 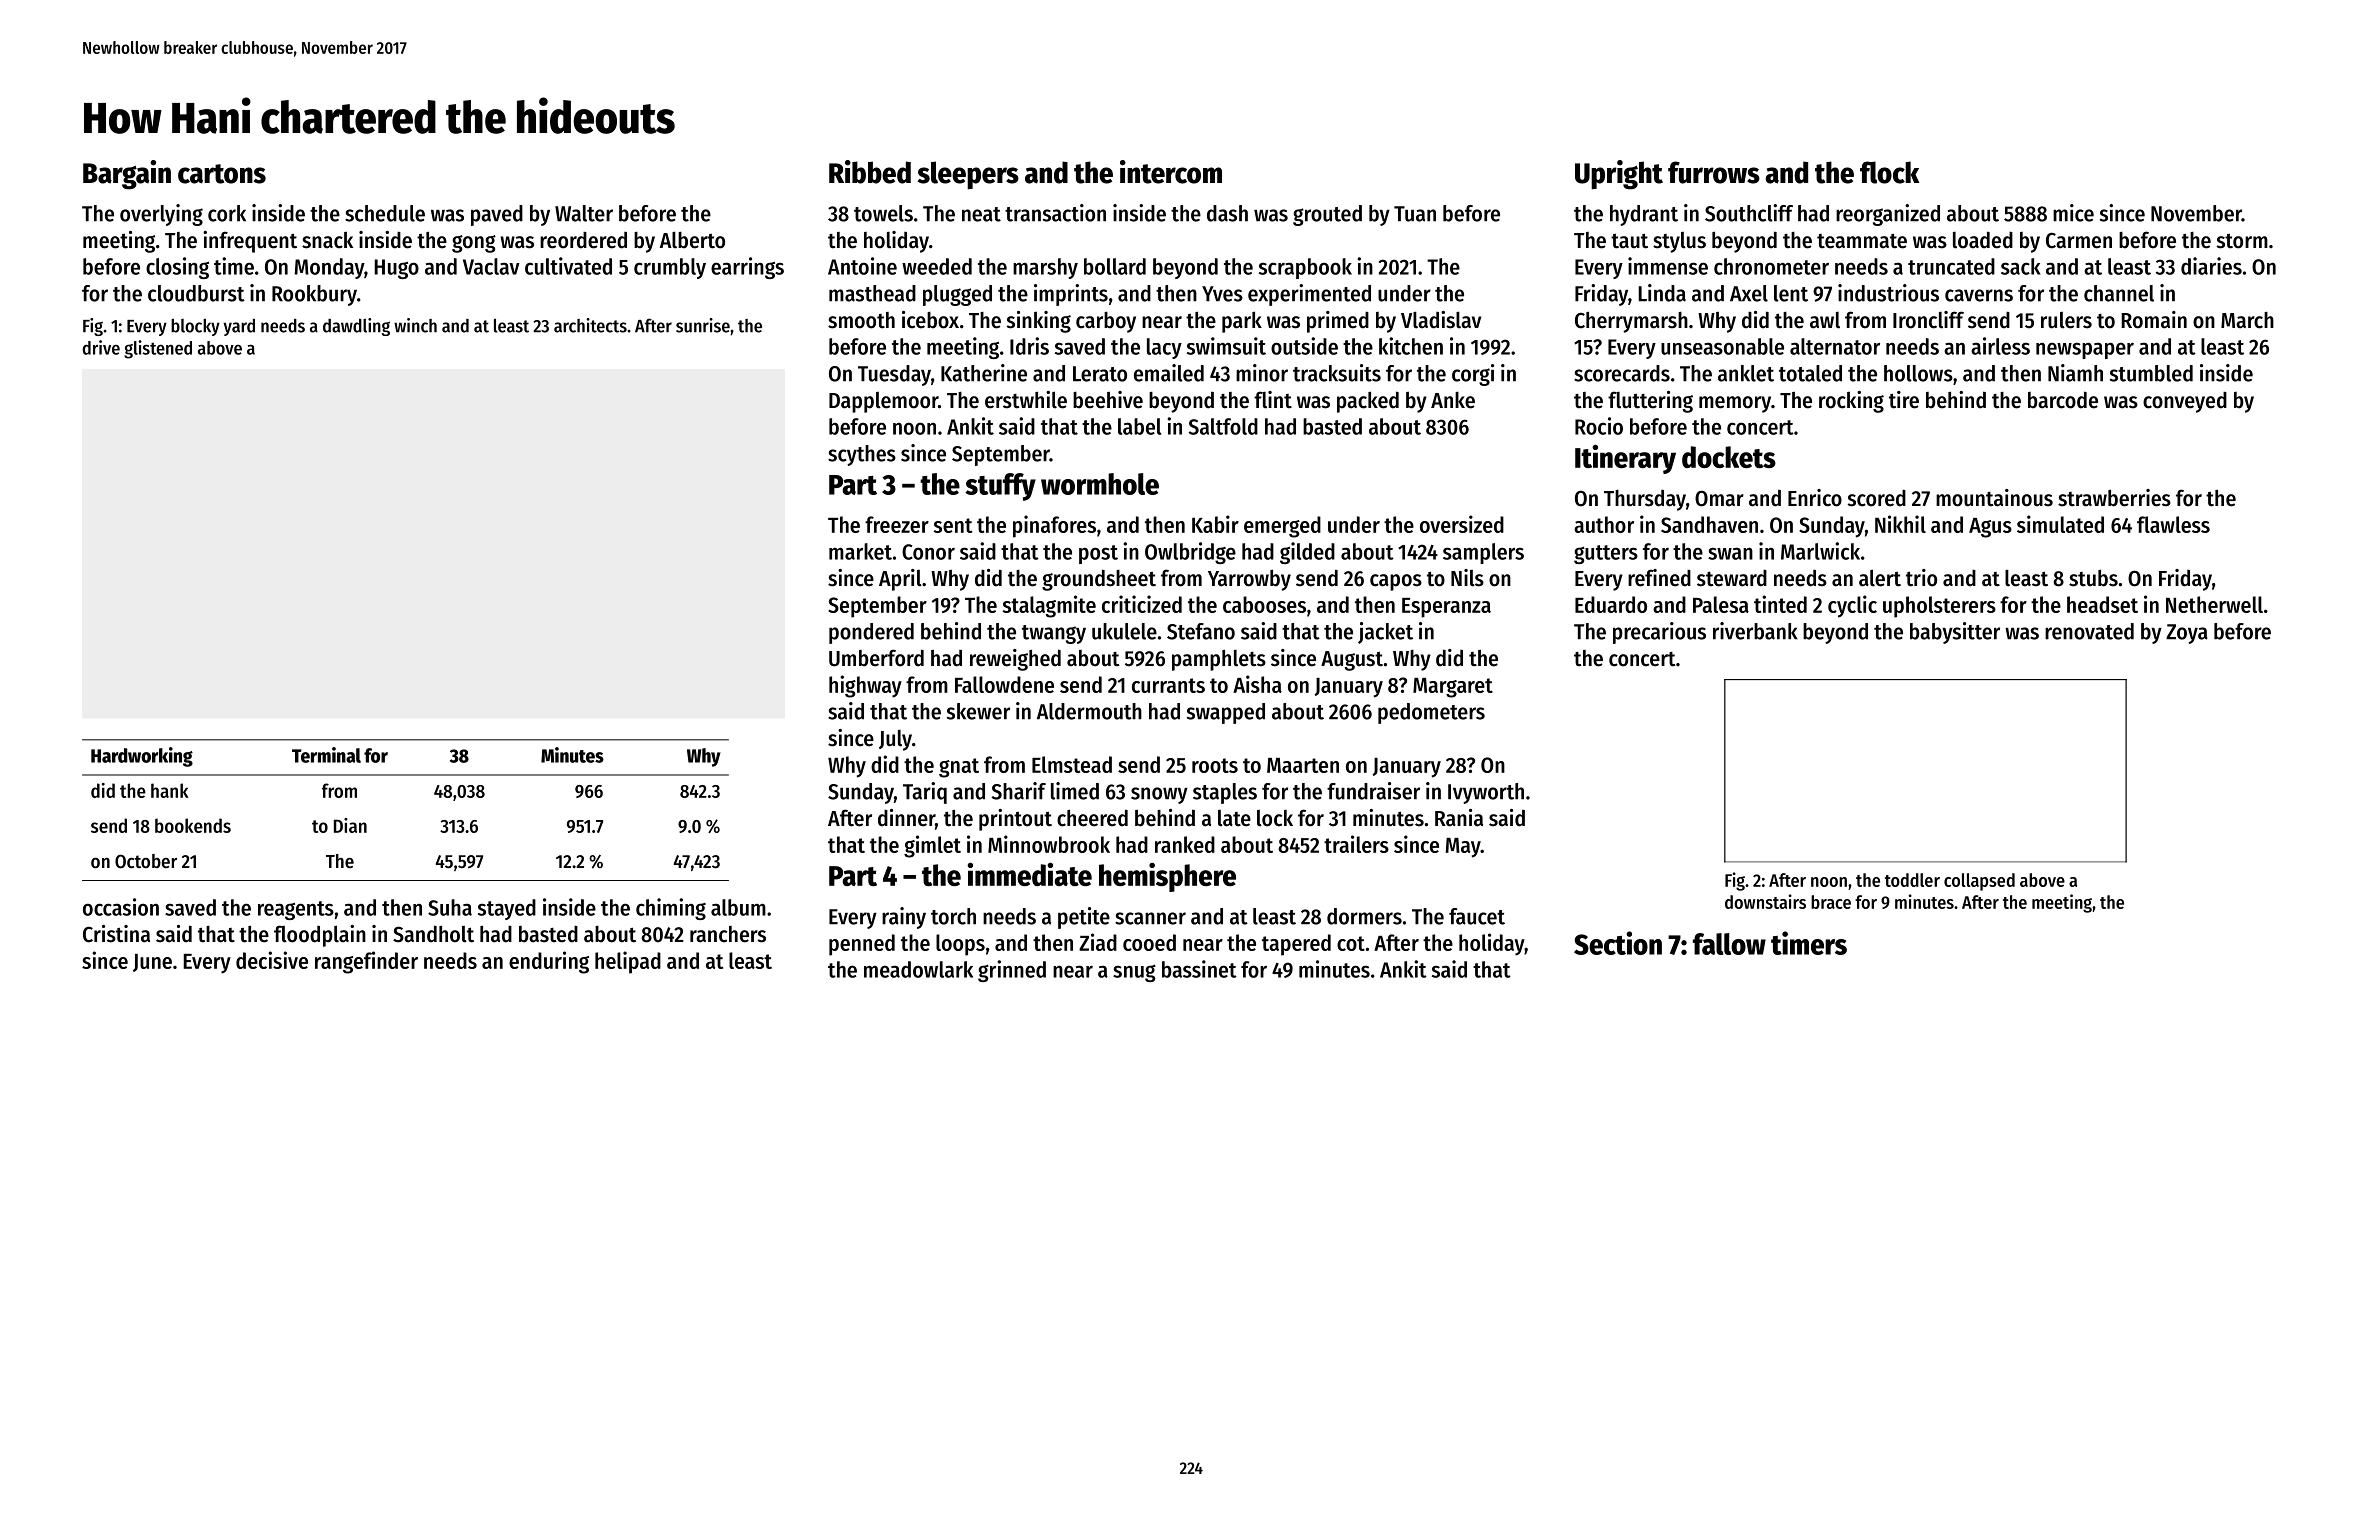 What do you see at coordinates (895, 740) in the image?
I see `July` at bounding box center [895, 740].
